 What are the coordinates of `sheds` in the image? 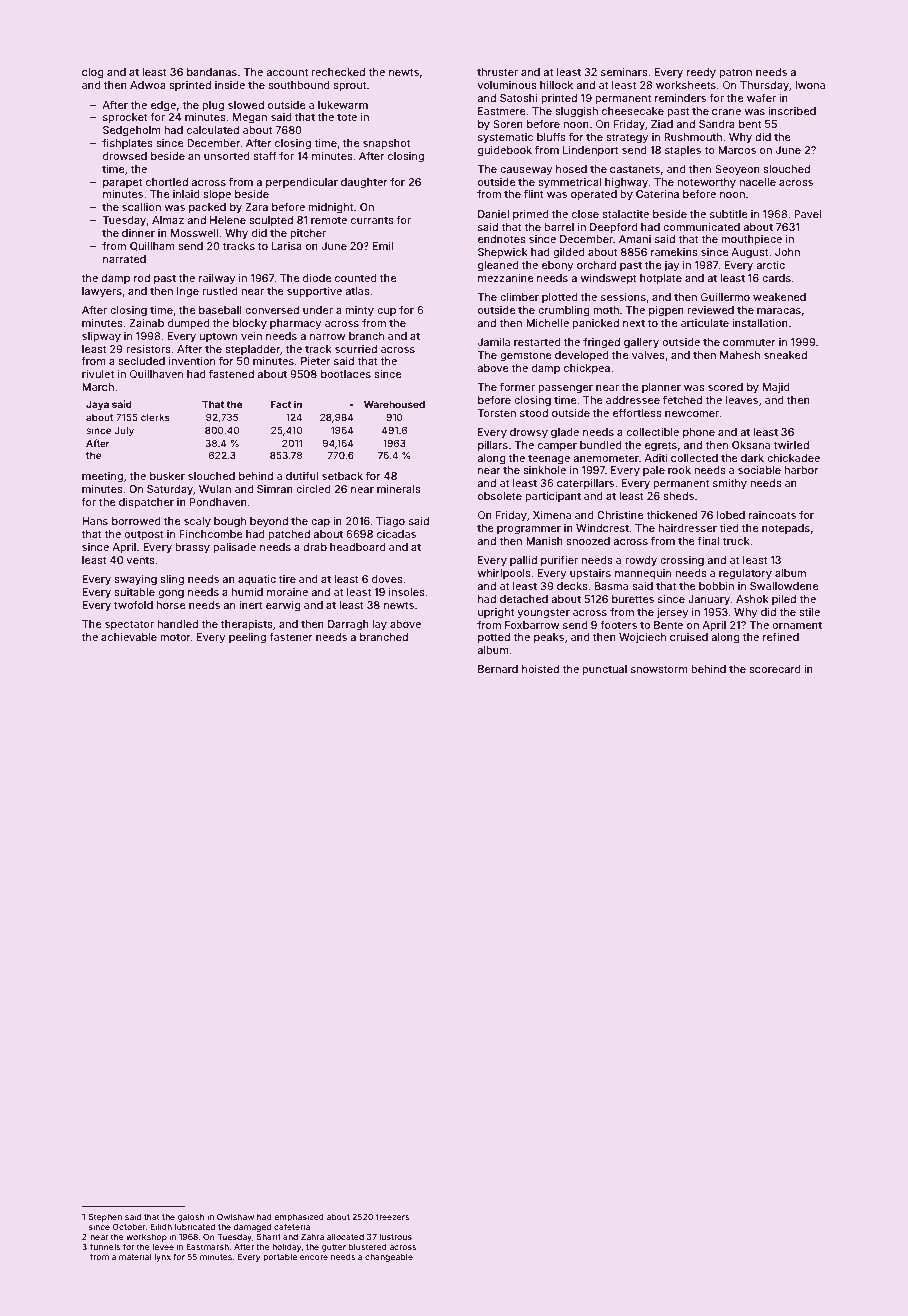 It's located at (678, 496).
